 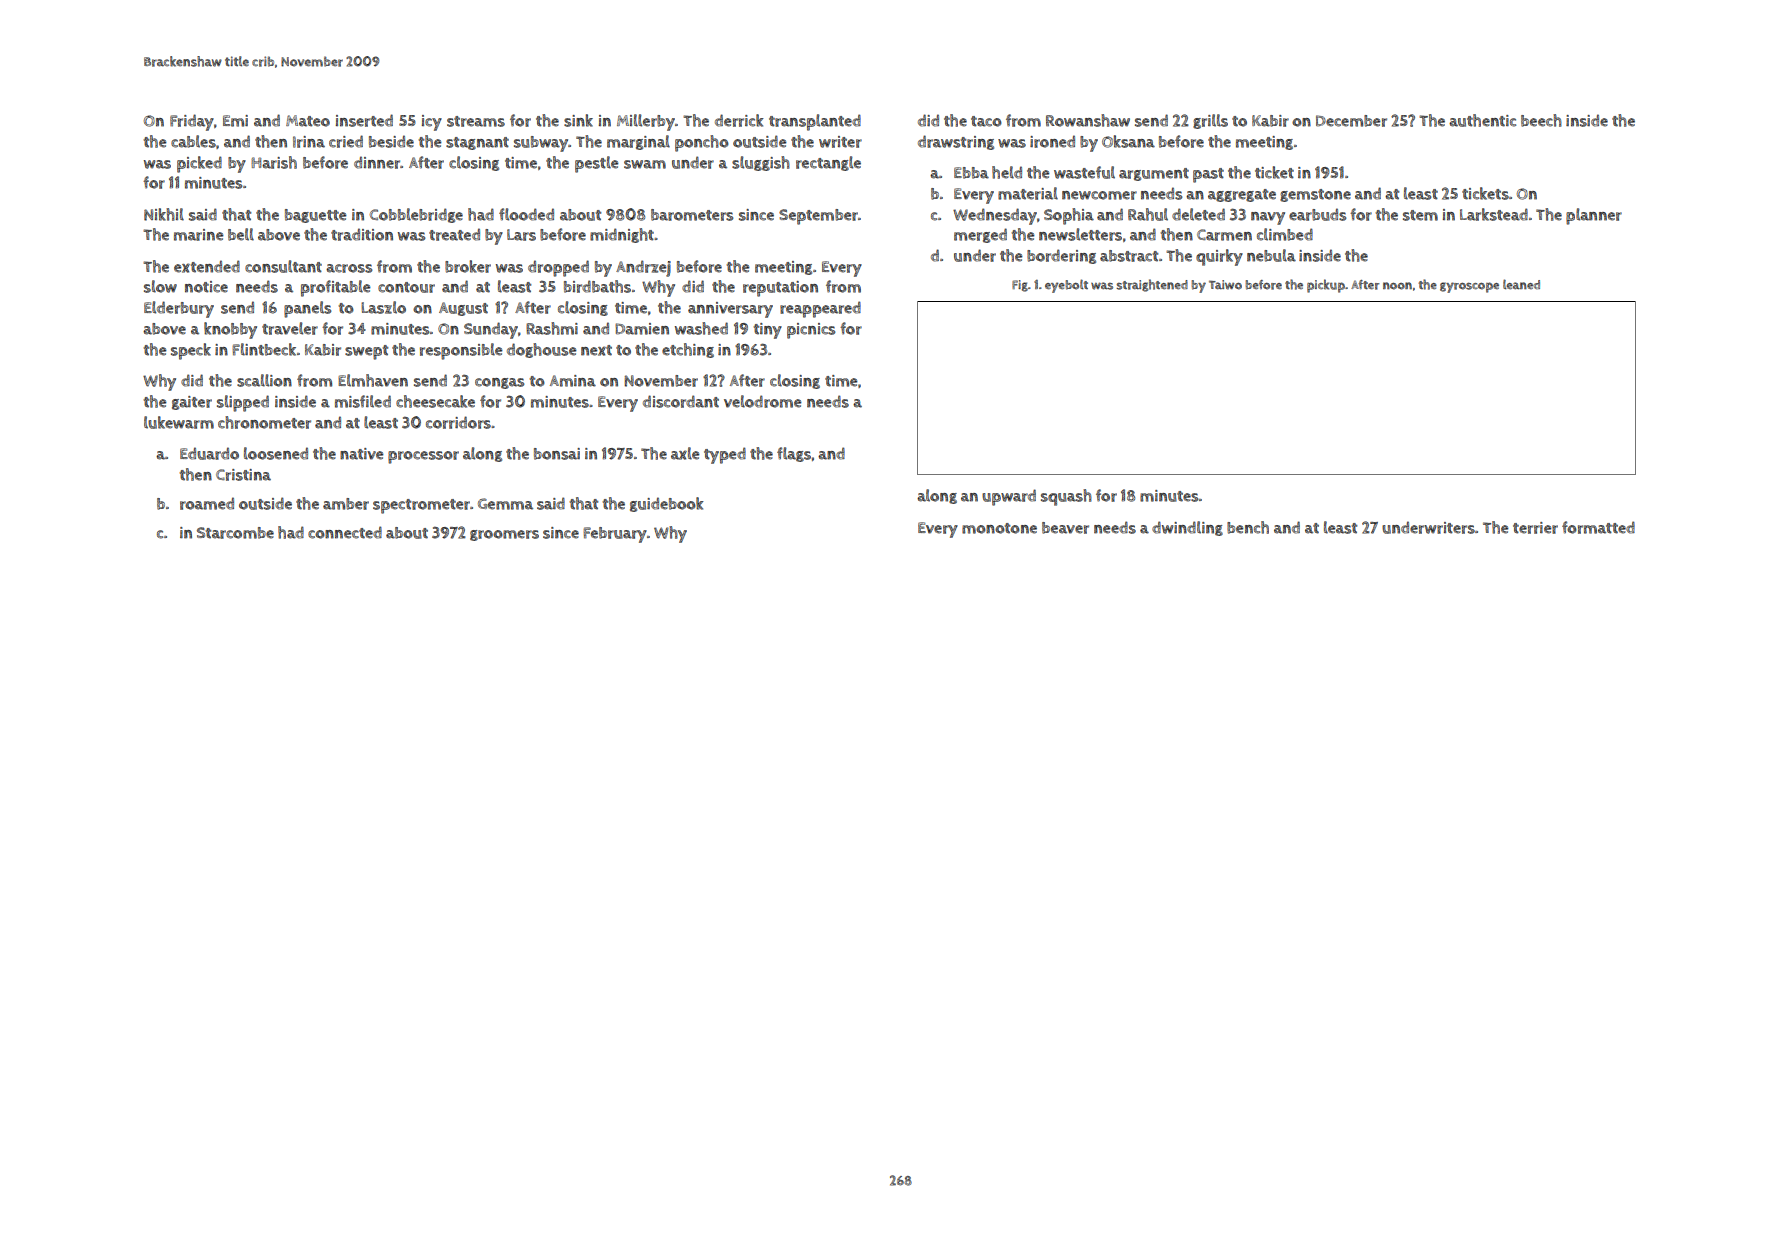 What do you see at coordinates (1594, 216) in the document?
I see `planner` at bounding box center [1594, 216].
